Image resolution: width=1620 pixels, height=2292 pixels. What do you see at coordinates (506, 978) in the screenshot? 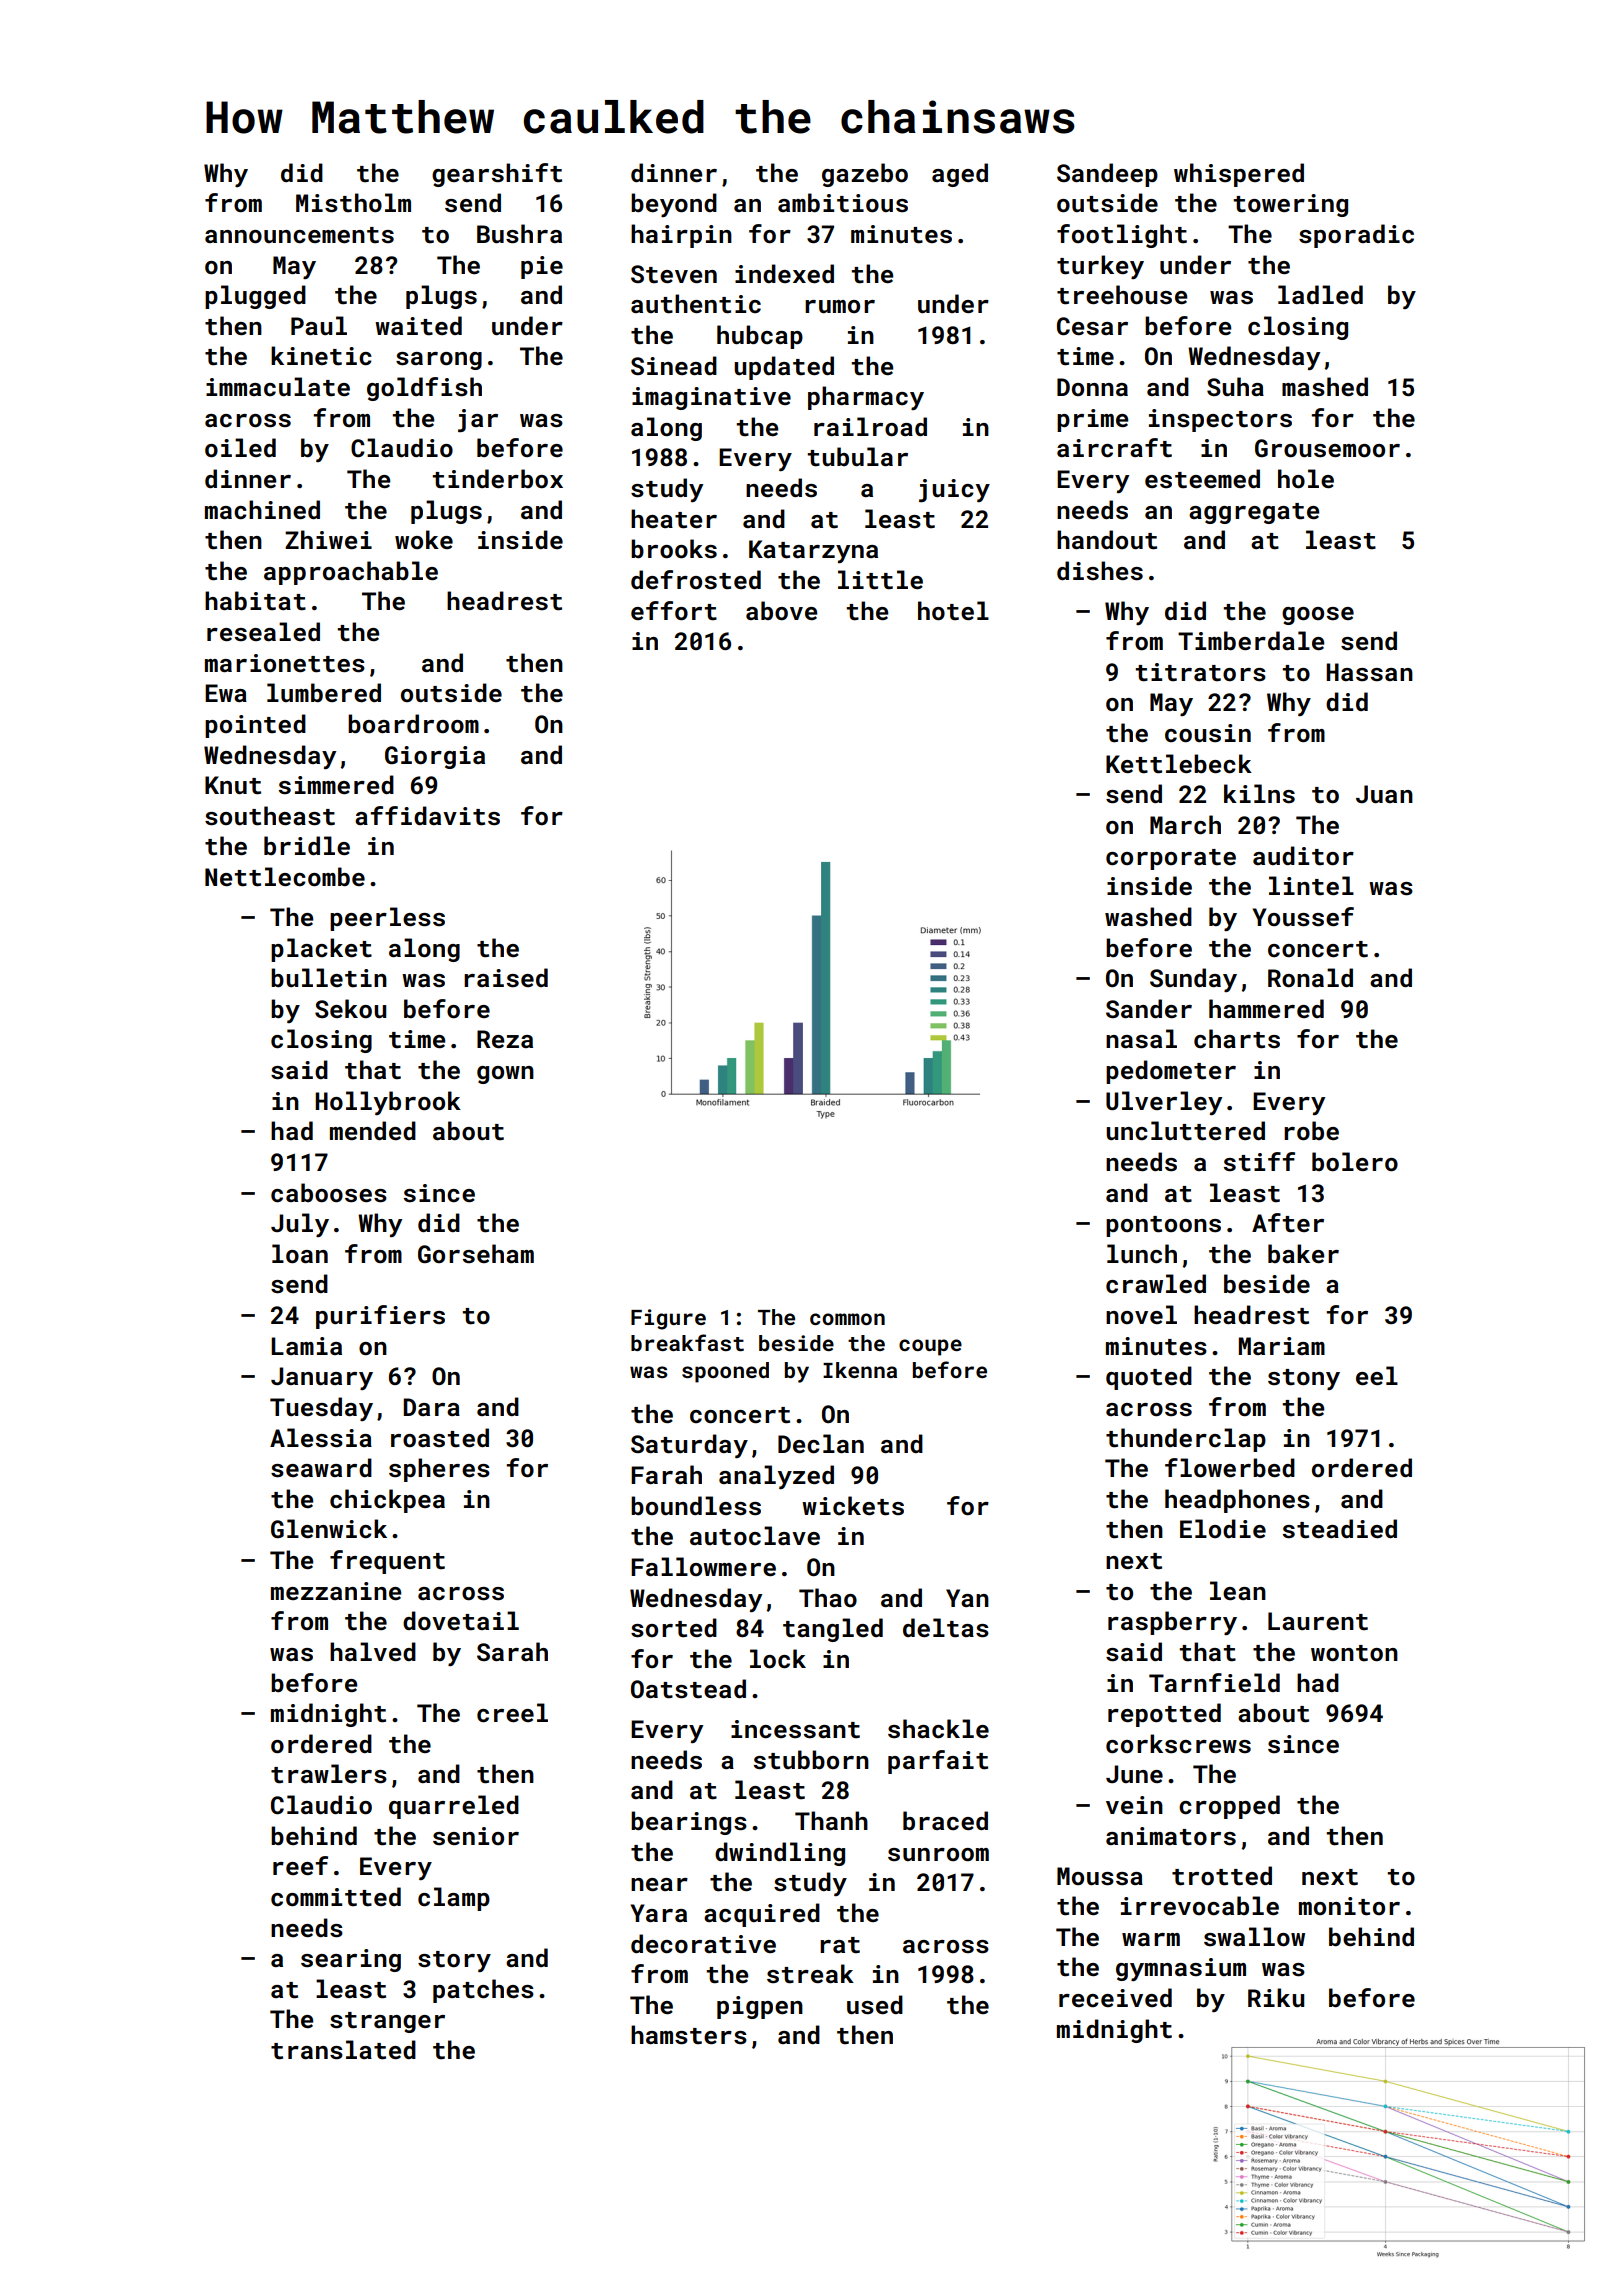
I see `raised` at bounding box center [506, 978].
